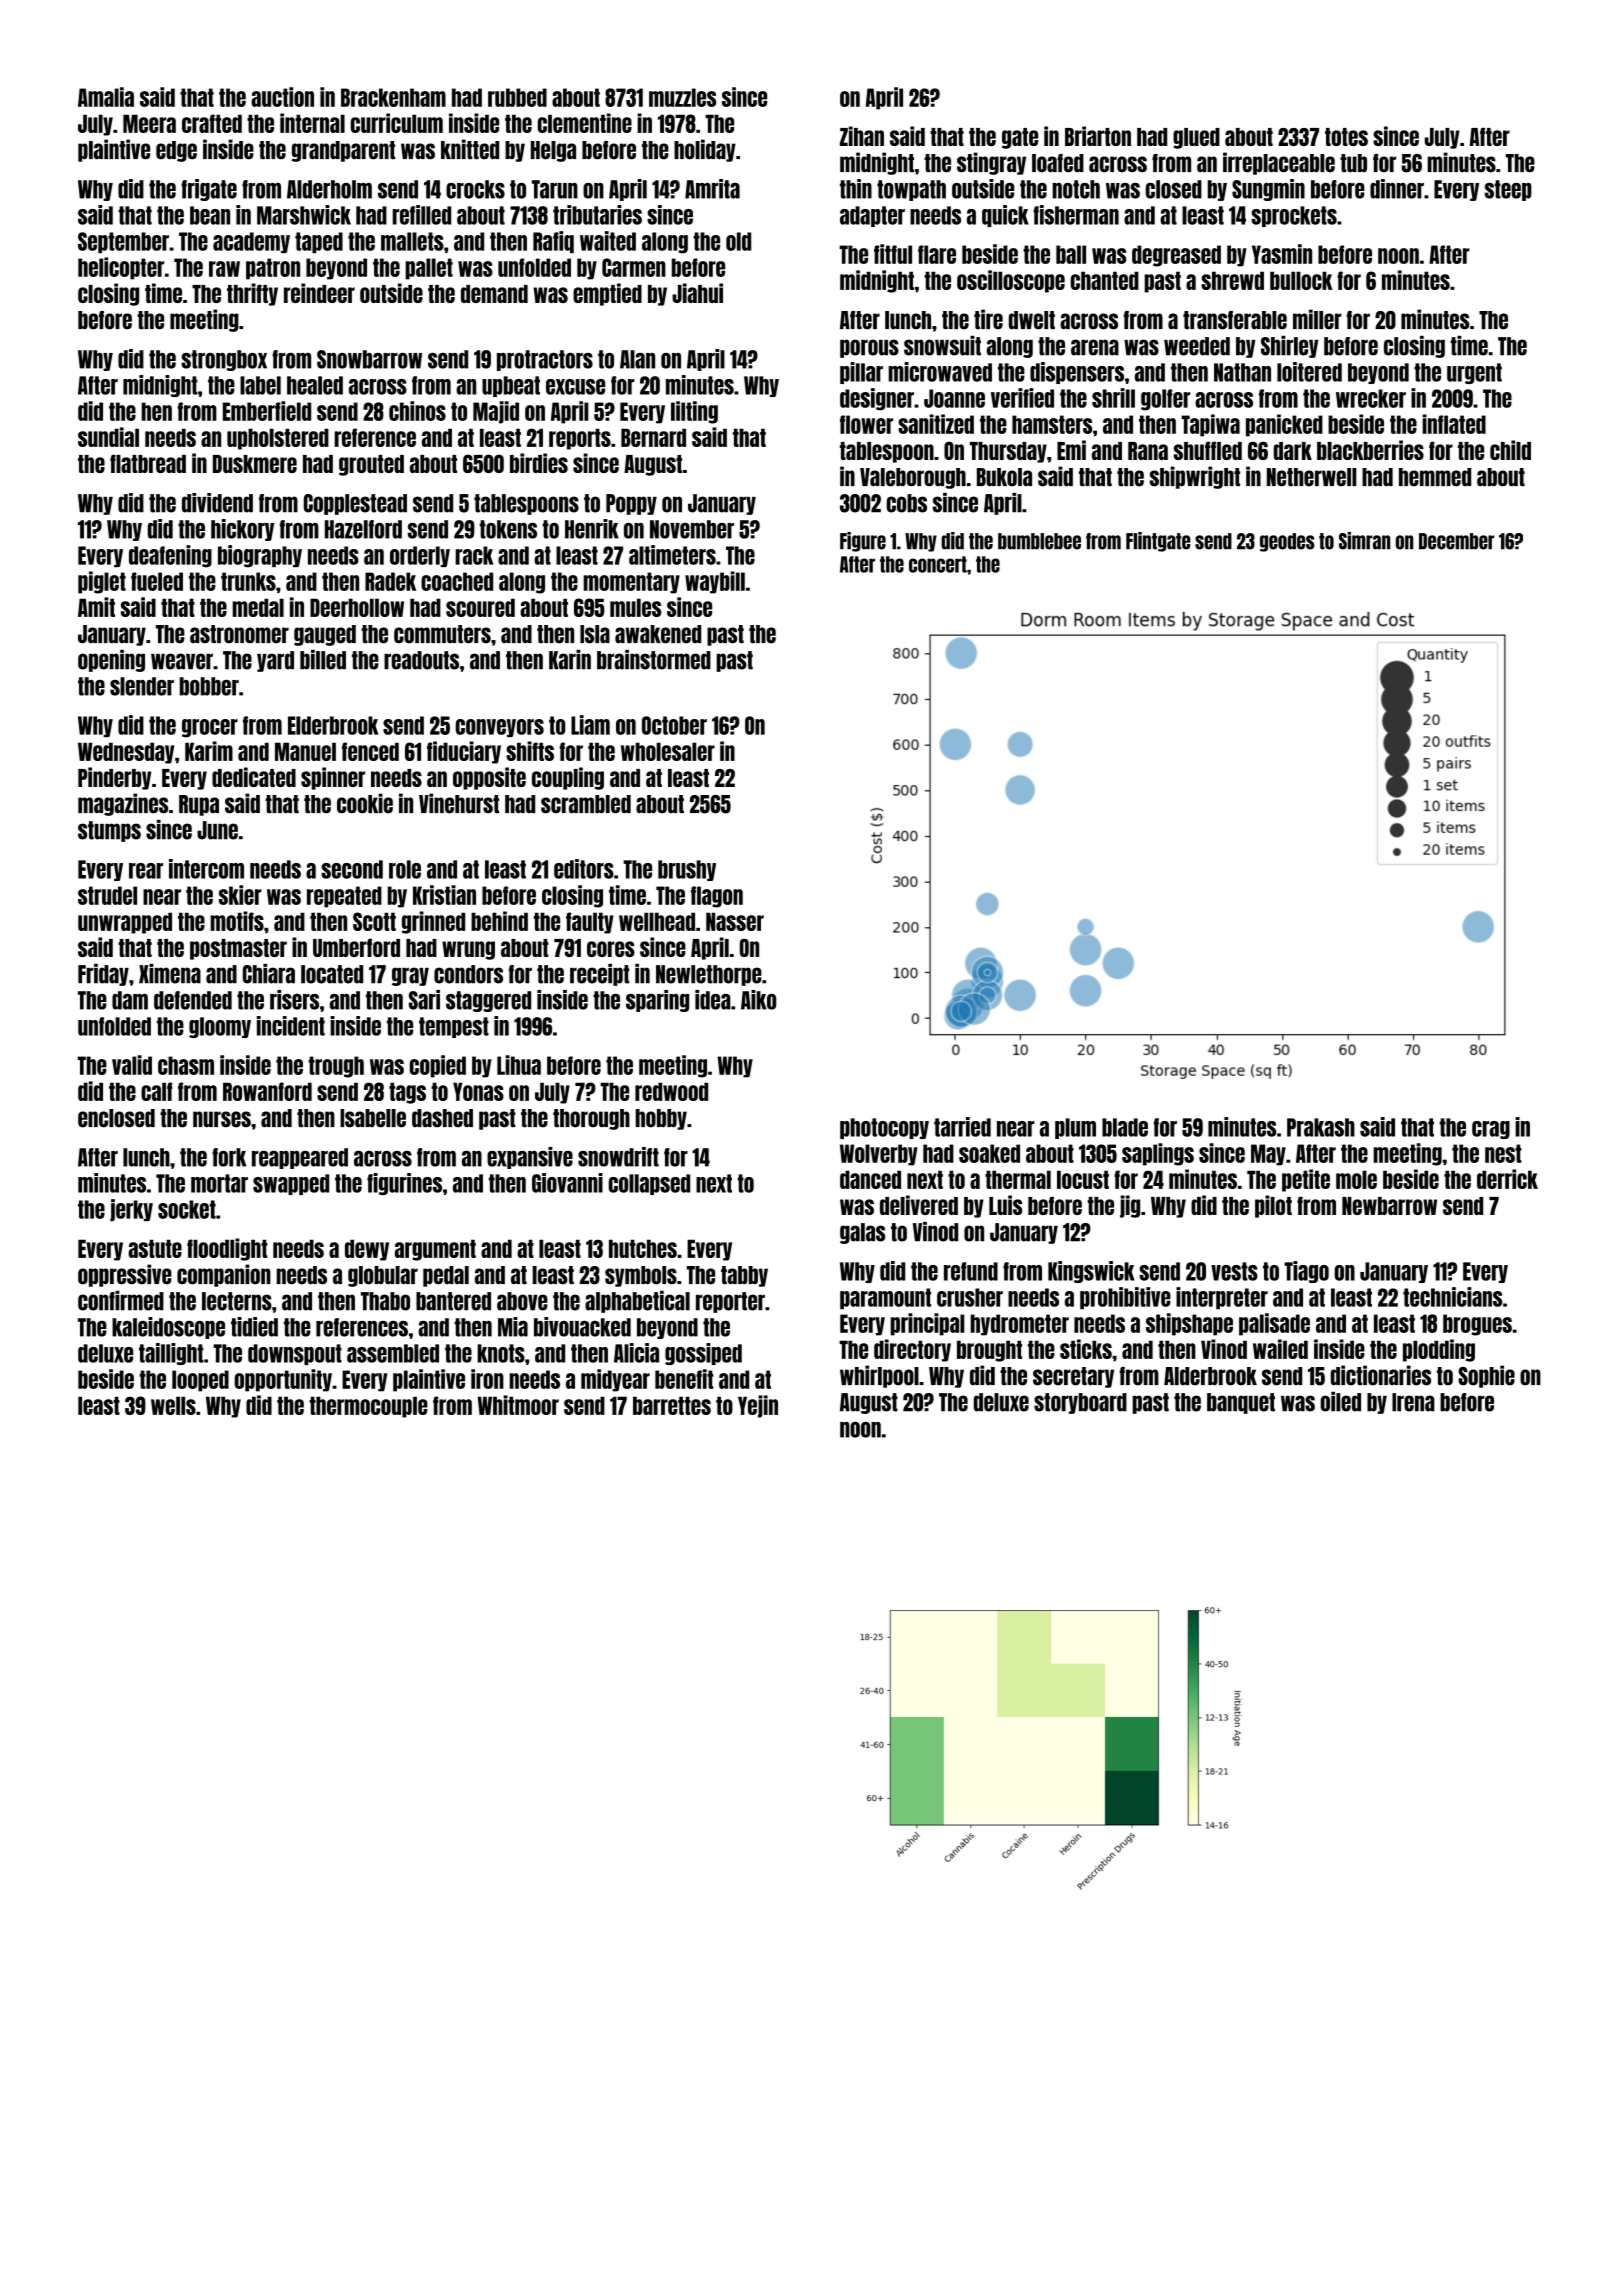 The image size is (1620, 2292). I want to click on strudel, so click(107, 895).
